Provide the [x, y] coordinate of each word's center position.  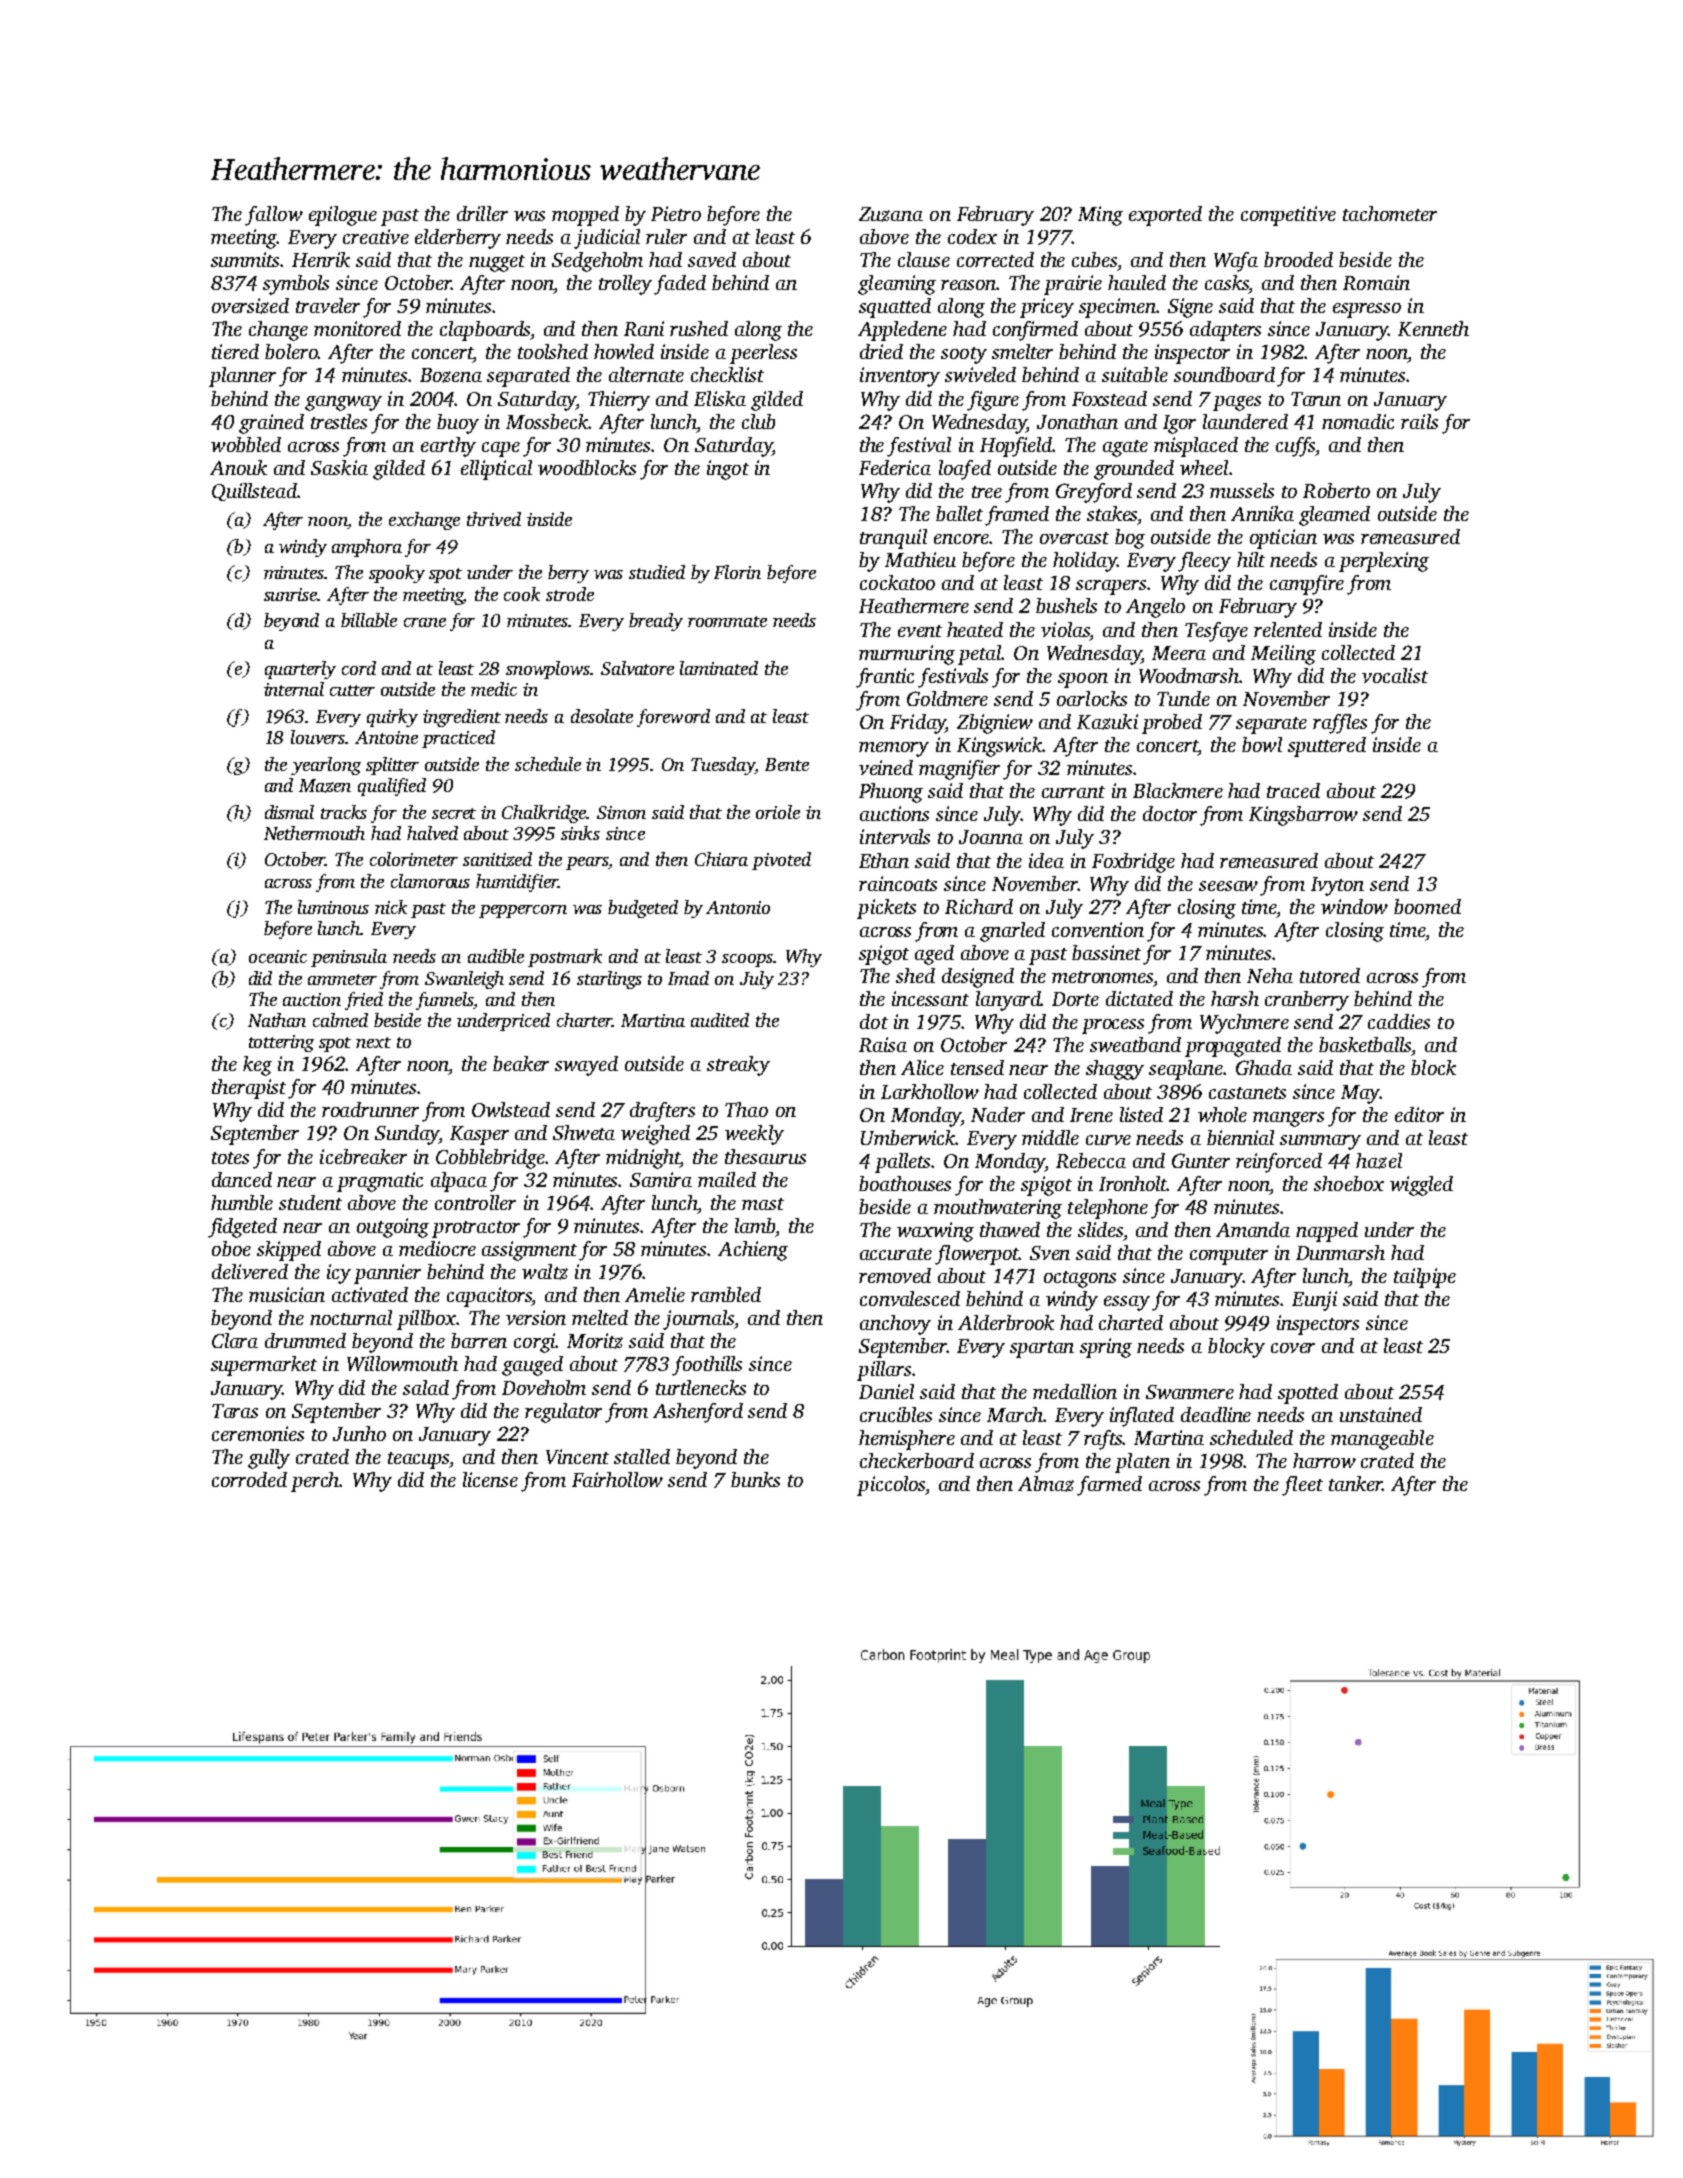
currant [1073, 792]
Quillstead [255, 492]
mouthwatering [998, 1209]
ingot [728, 470]
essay [1127, 1303]
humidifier [517, 883]
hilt [1251, 559]
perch [315, 1482]
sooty [964, 355]
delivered [250, 1271]
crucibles [896, 1414]
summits [246, 259]
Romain [1376, 282]
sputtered [1327, 747]
